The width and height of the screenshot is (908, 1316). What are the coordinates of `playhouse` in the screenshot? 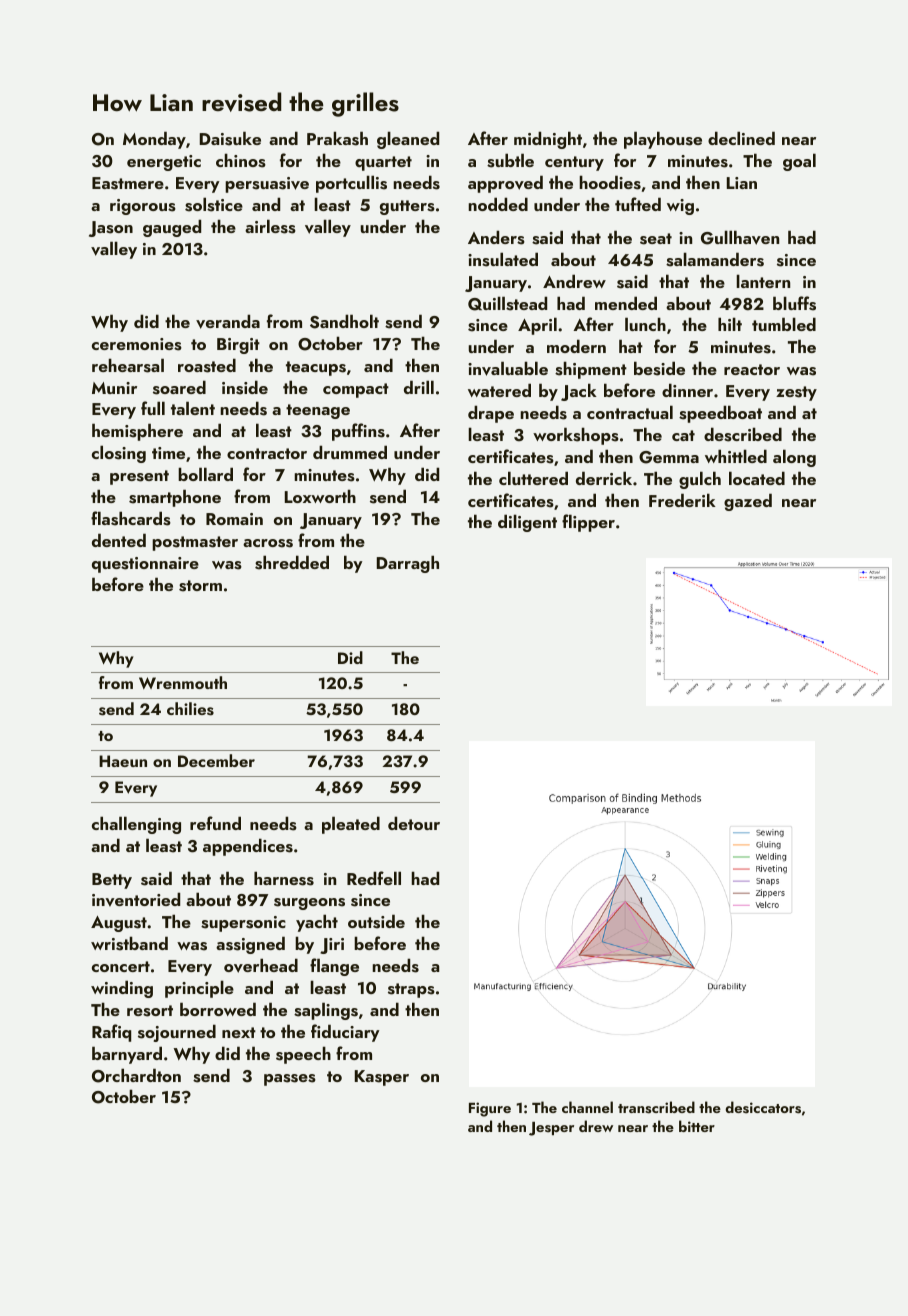 It's located at (663, 140).
